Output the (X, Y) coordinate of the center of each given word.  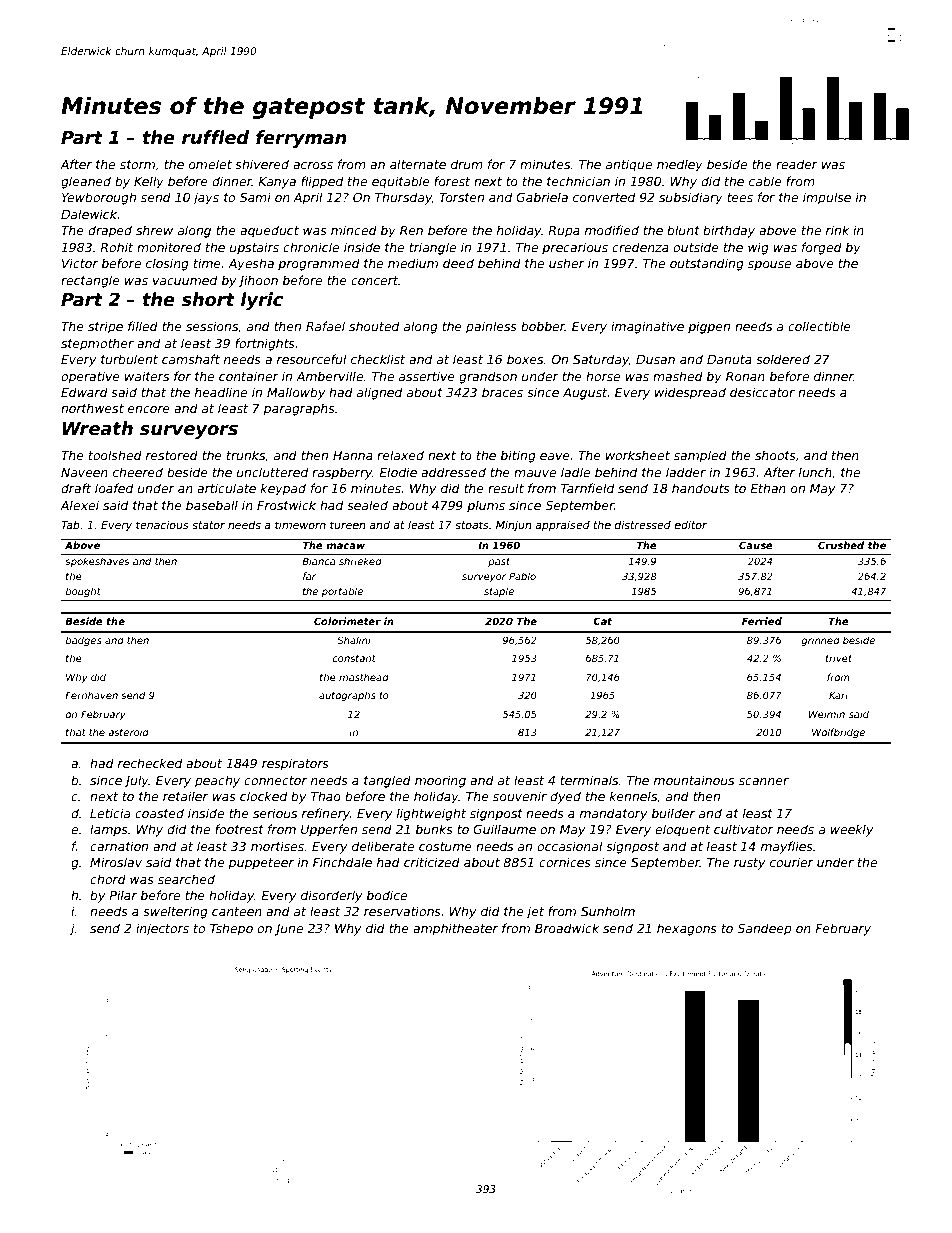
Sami (255, 197)
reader (797, 164)
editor (691, 524)
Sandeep (764, 929)
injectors (162, 929)
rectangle (90, 281)
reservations (402, 911)
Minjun (514, 525)
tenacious (162, 524)
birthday (729, 231)
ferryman (301, 139)
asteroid (128, 732)
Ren (411, 230)
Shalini (354, 640)
